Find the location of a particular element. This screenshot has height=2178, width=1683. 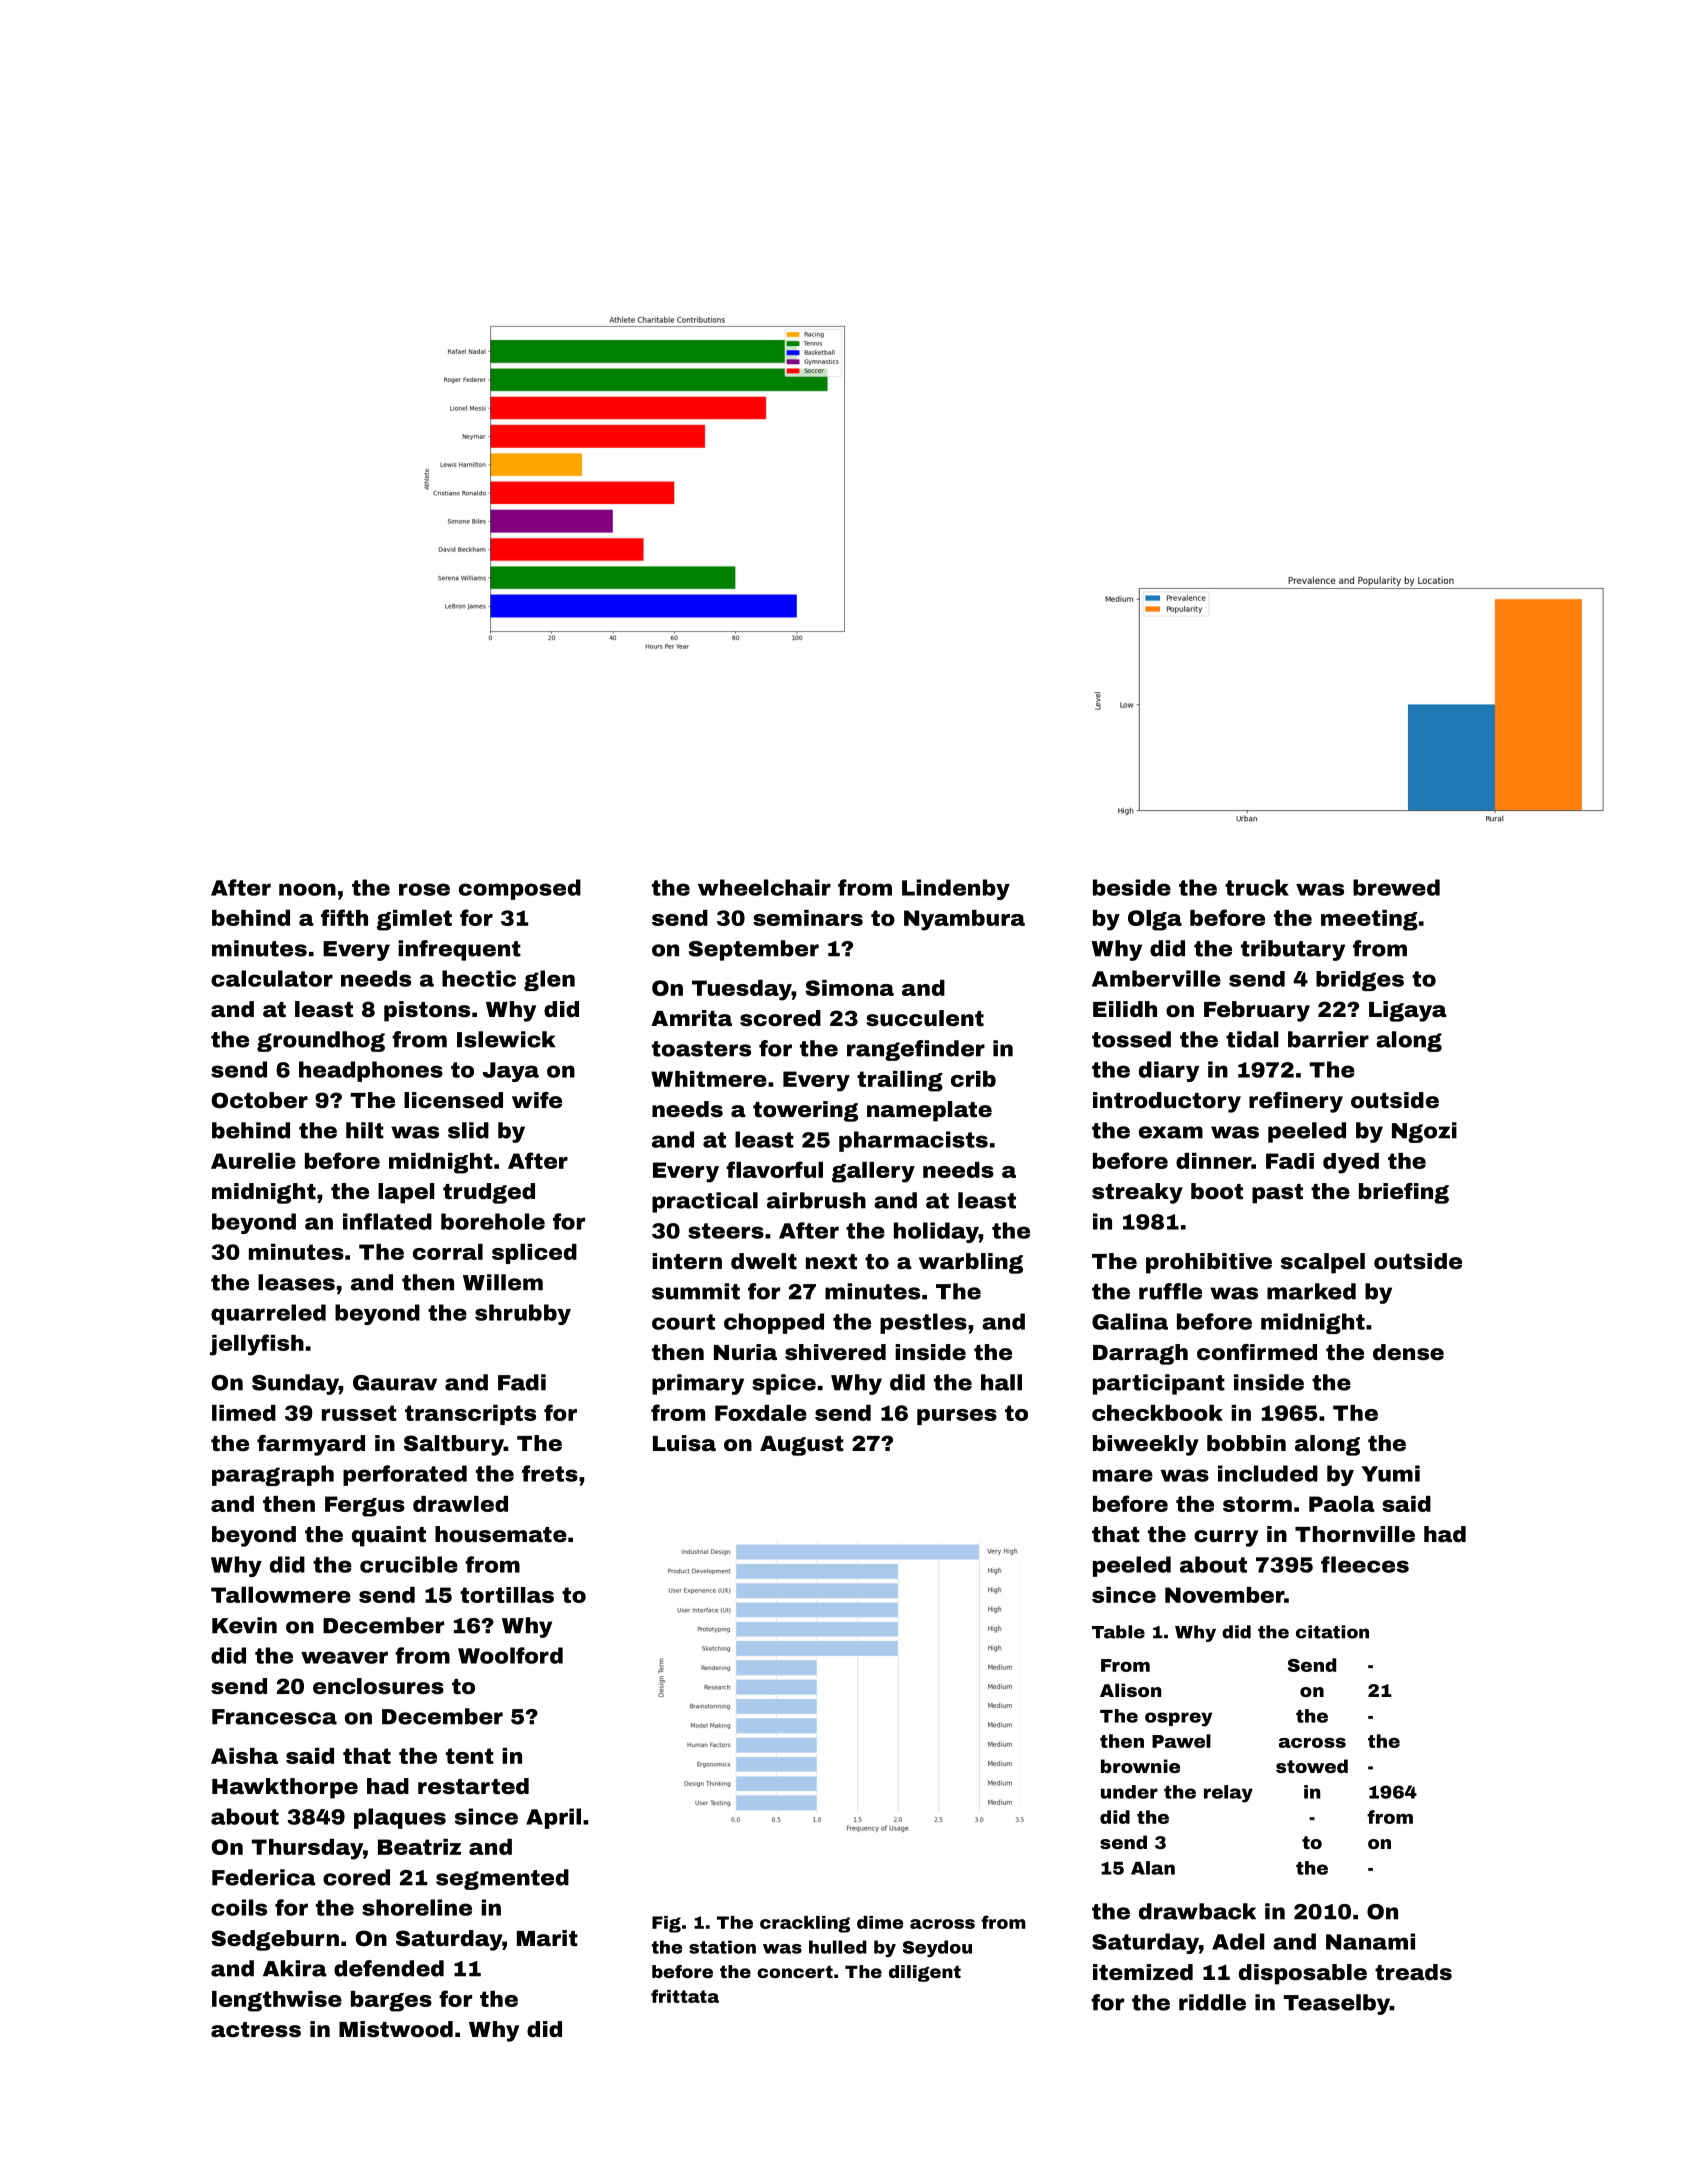

Teaselby is located at coordinates (1336, 2004).
